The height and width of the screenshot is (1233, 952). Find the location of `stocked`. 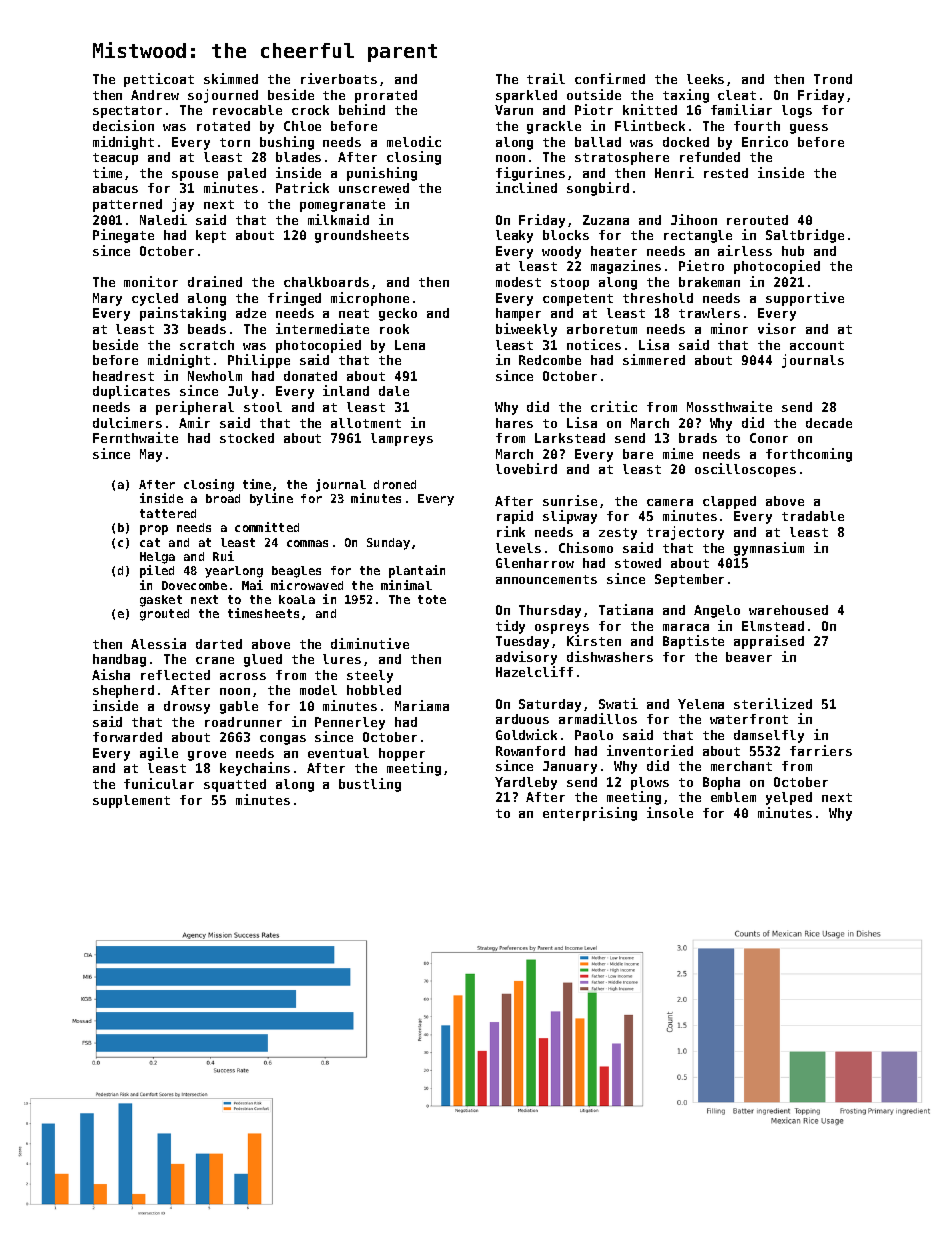

stocked is located at coordinates (247, 438).
